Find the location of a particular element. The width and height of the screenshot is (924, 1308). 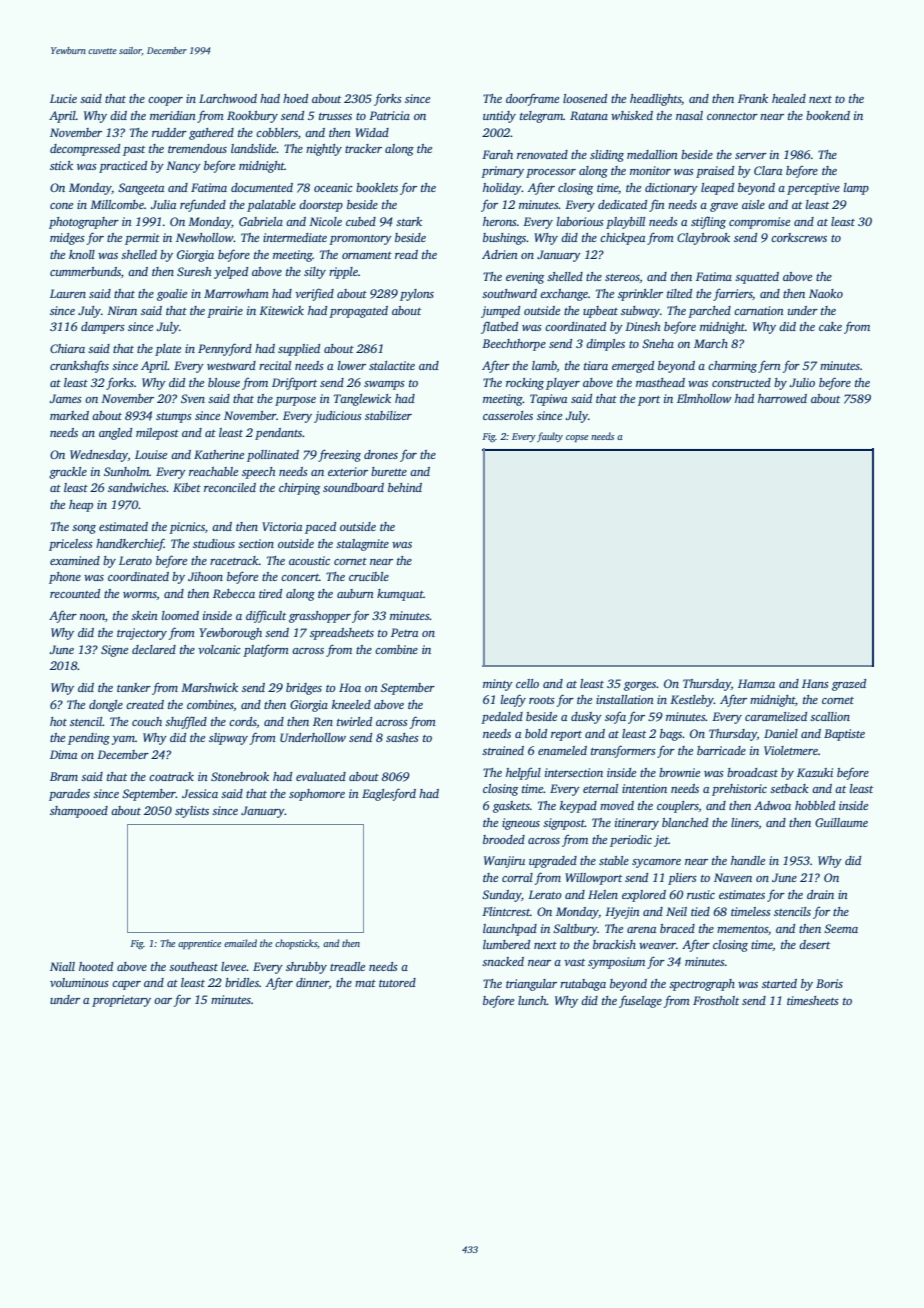

slipway is located at coordinates (228, 739).
